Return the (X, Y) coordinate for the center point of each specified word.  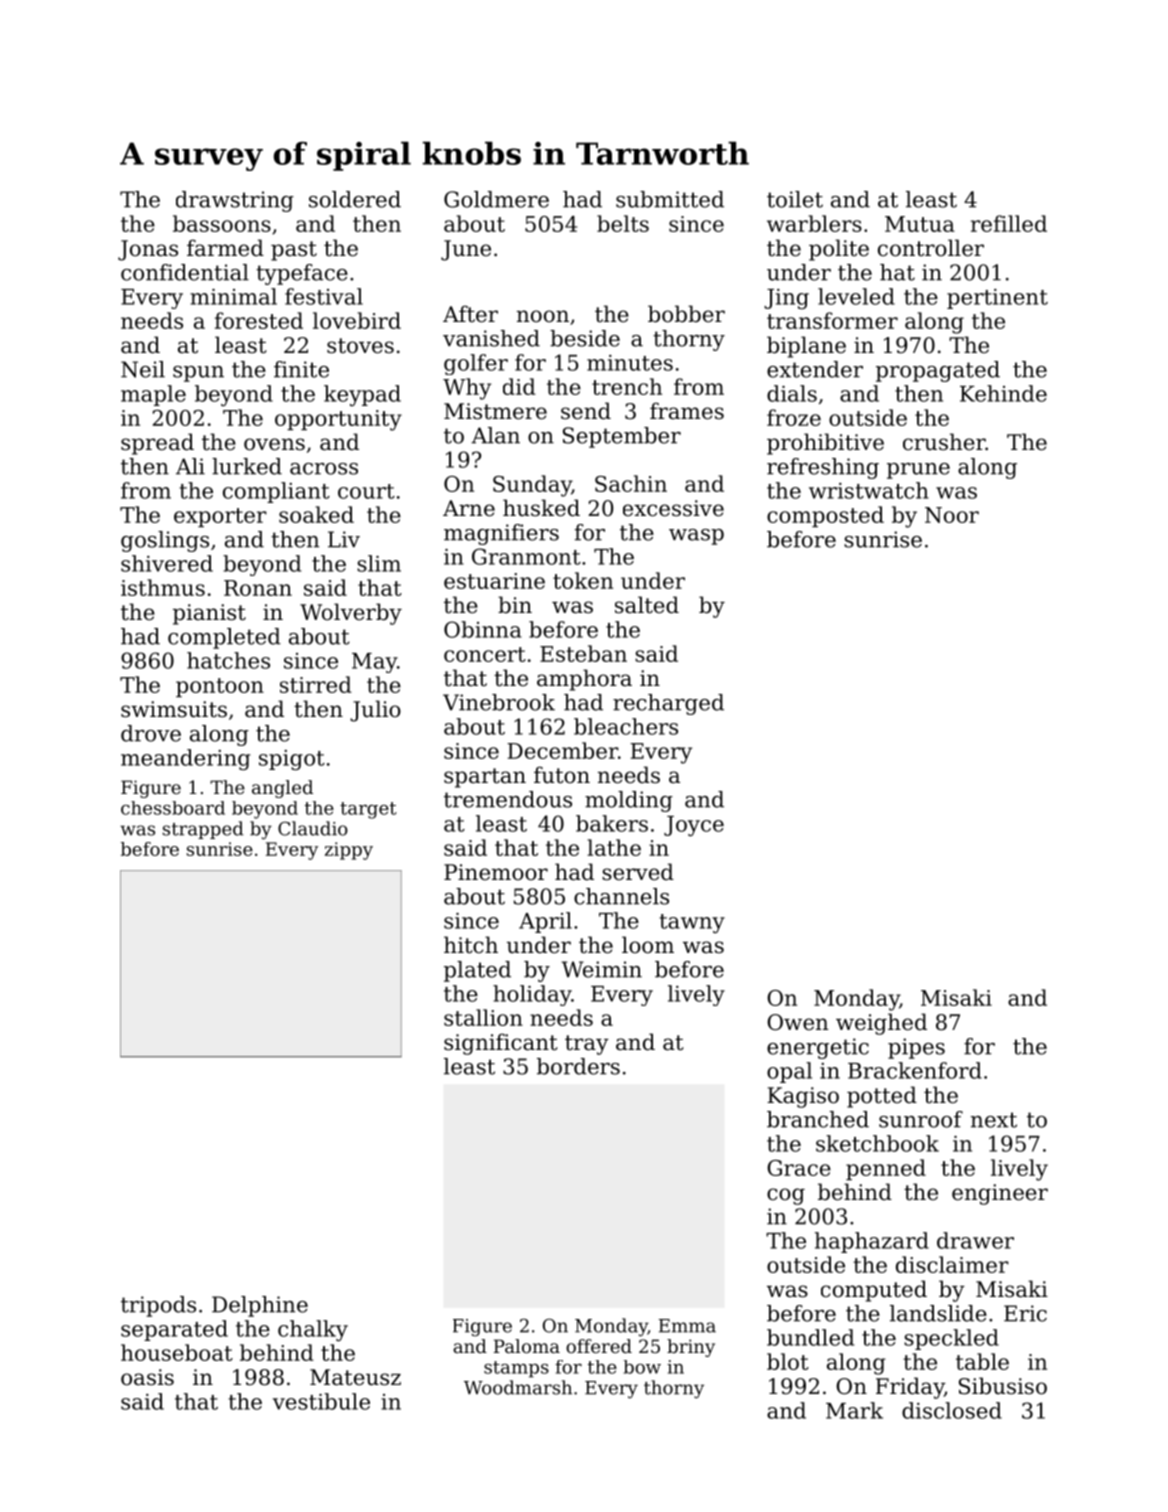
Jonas (148, 250)
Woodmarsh (518, 1387)
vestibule (321, 1401)
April (545, 922)
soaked (316, 514)
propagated (938, 371)
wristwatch (869, 490)
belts (623, 223)
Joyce (694, 826)
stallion (483, 1017)
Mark (854, 1410)
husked (541, 508)
